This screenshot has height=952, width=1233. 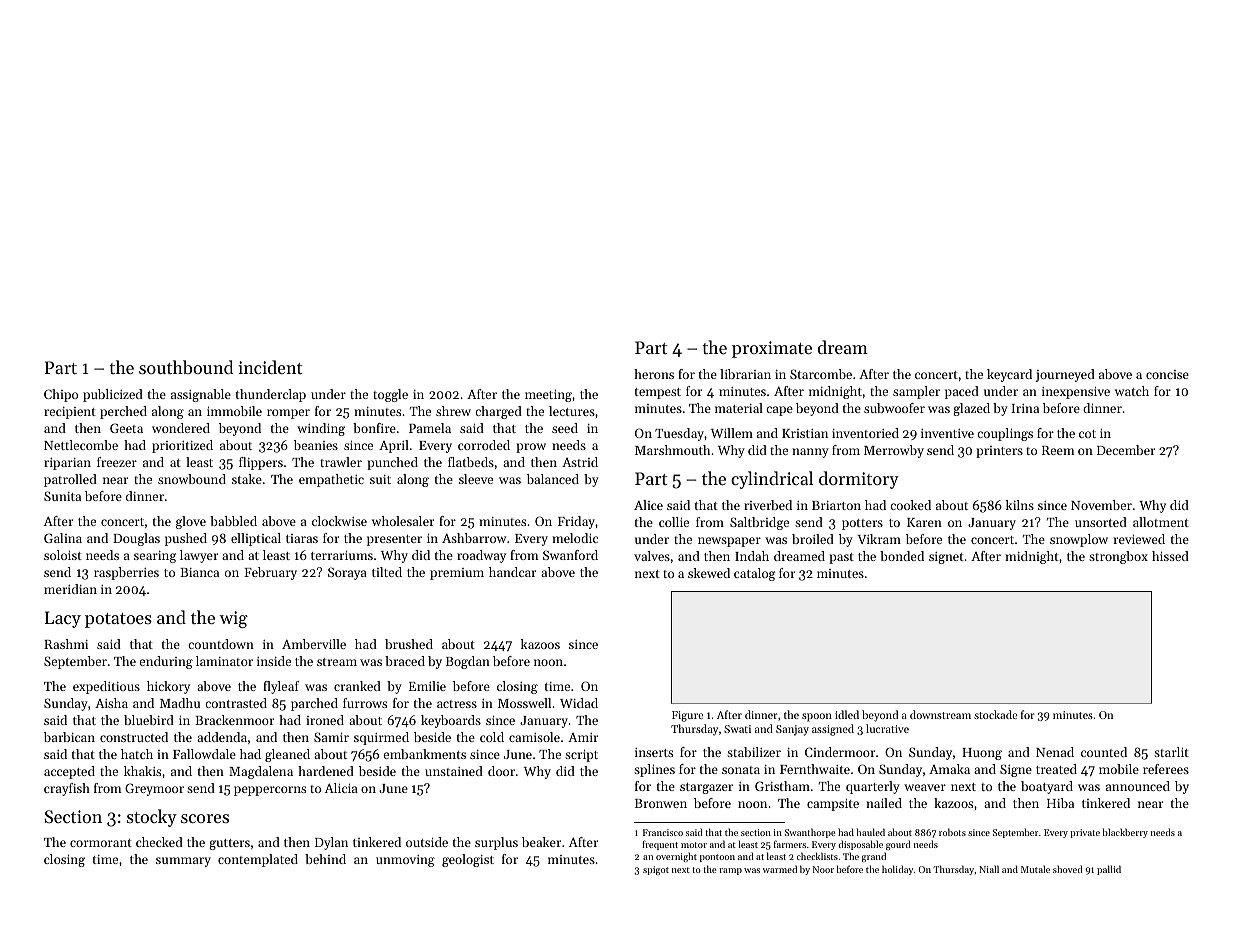 I want to click on hissed, so click(x=1170, y=556).
